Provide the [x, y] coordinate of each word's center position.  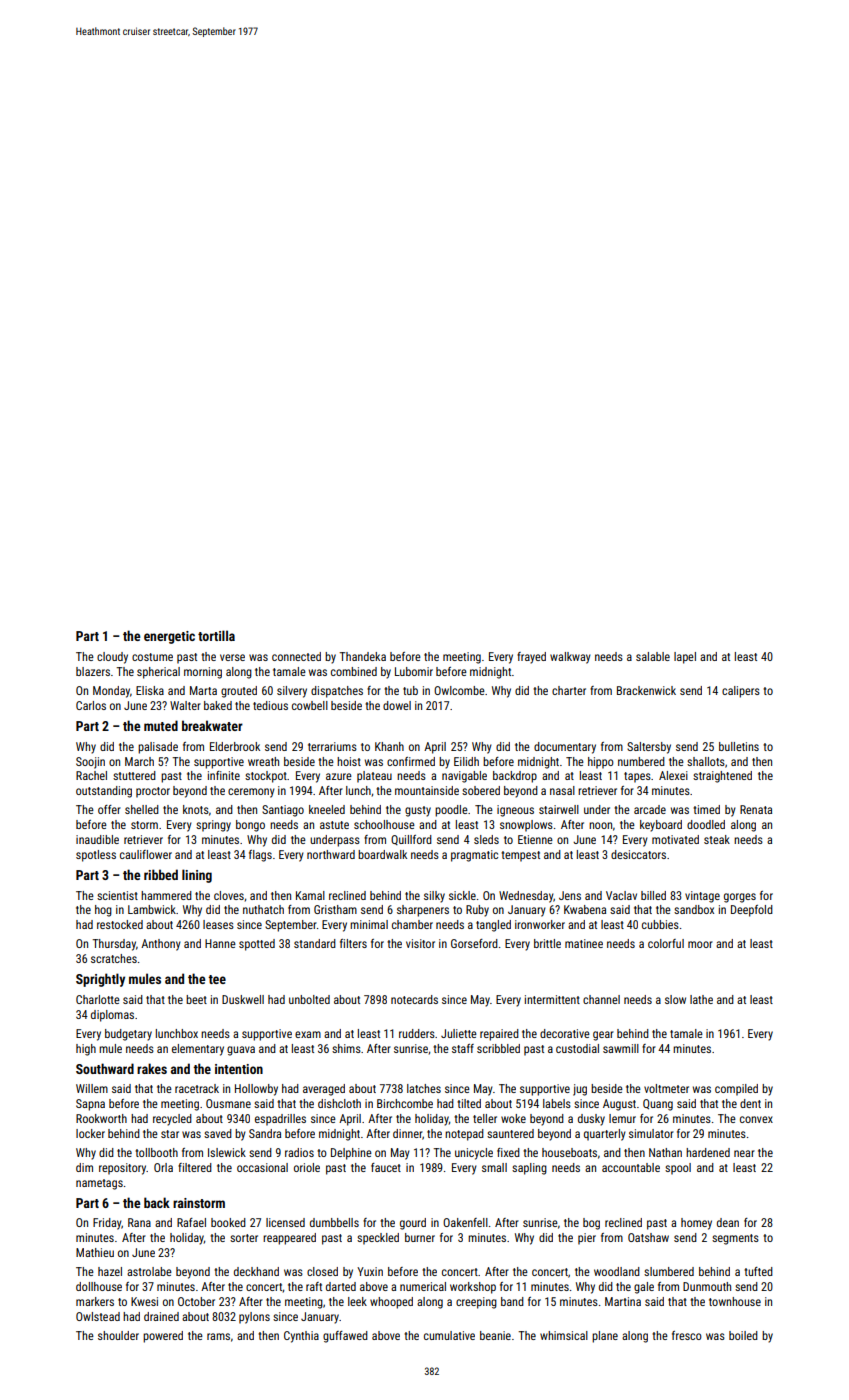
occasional [262, 1167]
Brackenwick [646, 690]
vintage [702, 897]
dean [728, 1222]
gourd [413, 1224]
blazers [93, 671]
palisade [158, 748]
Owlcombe [459, 690]
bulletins [739, 746]
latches [424, 1088]
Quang [658, 1105]
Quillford [411, 840]
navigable [464, 777]
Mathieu [95, 1252]
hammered [166, 895]
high [86, 1050]
